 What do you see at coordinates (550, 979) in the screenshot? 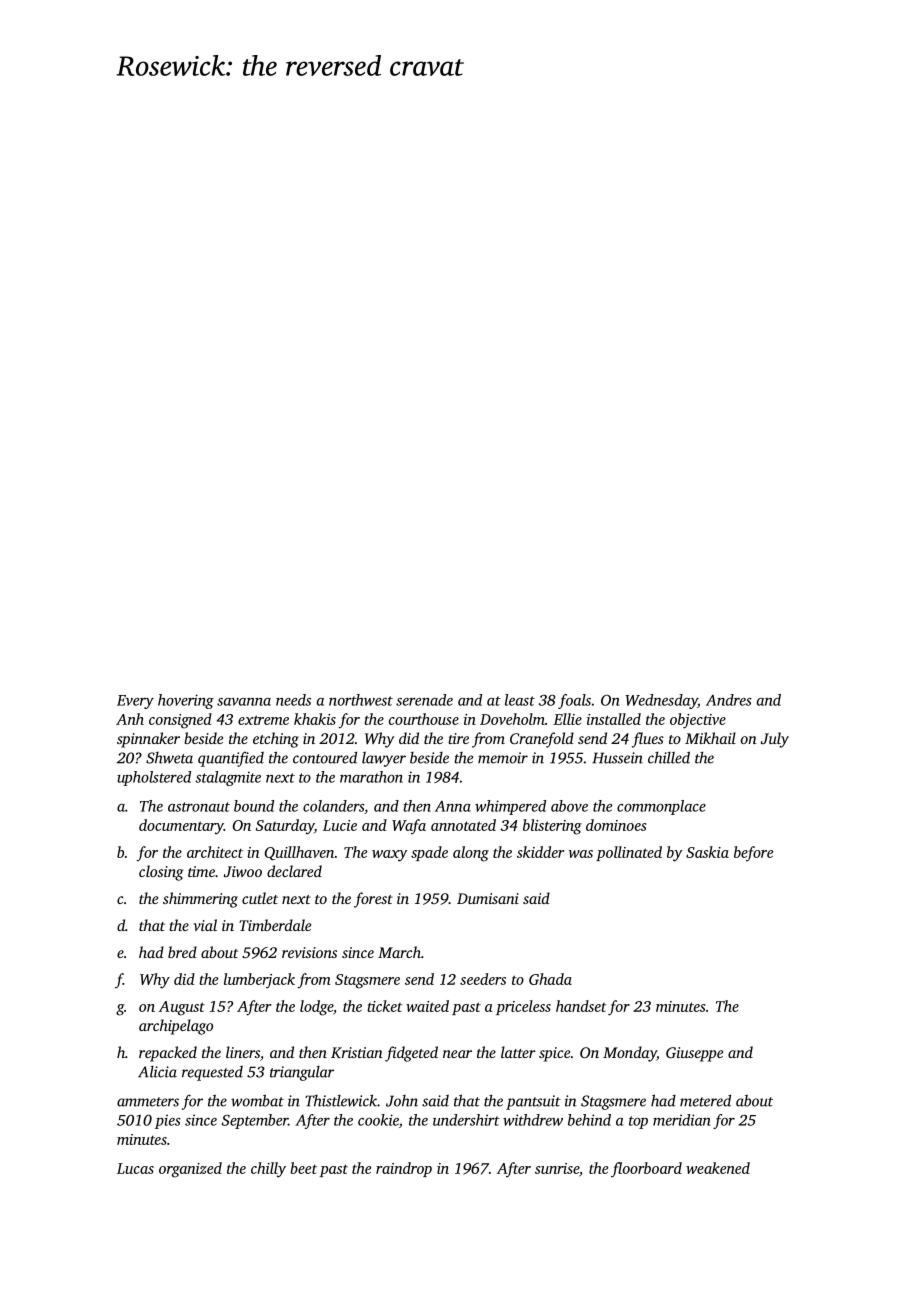
I see `Ghada` at bounding box center [550, 979].
